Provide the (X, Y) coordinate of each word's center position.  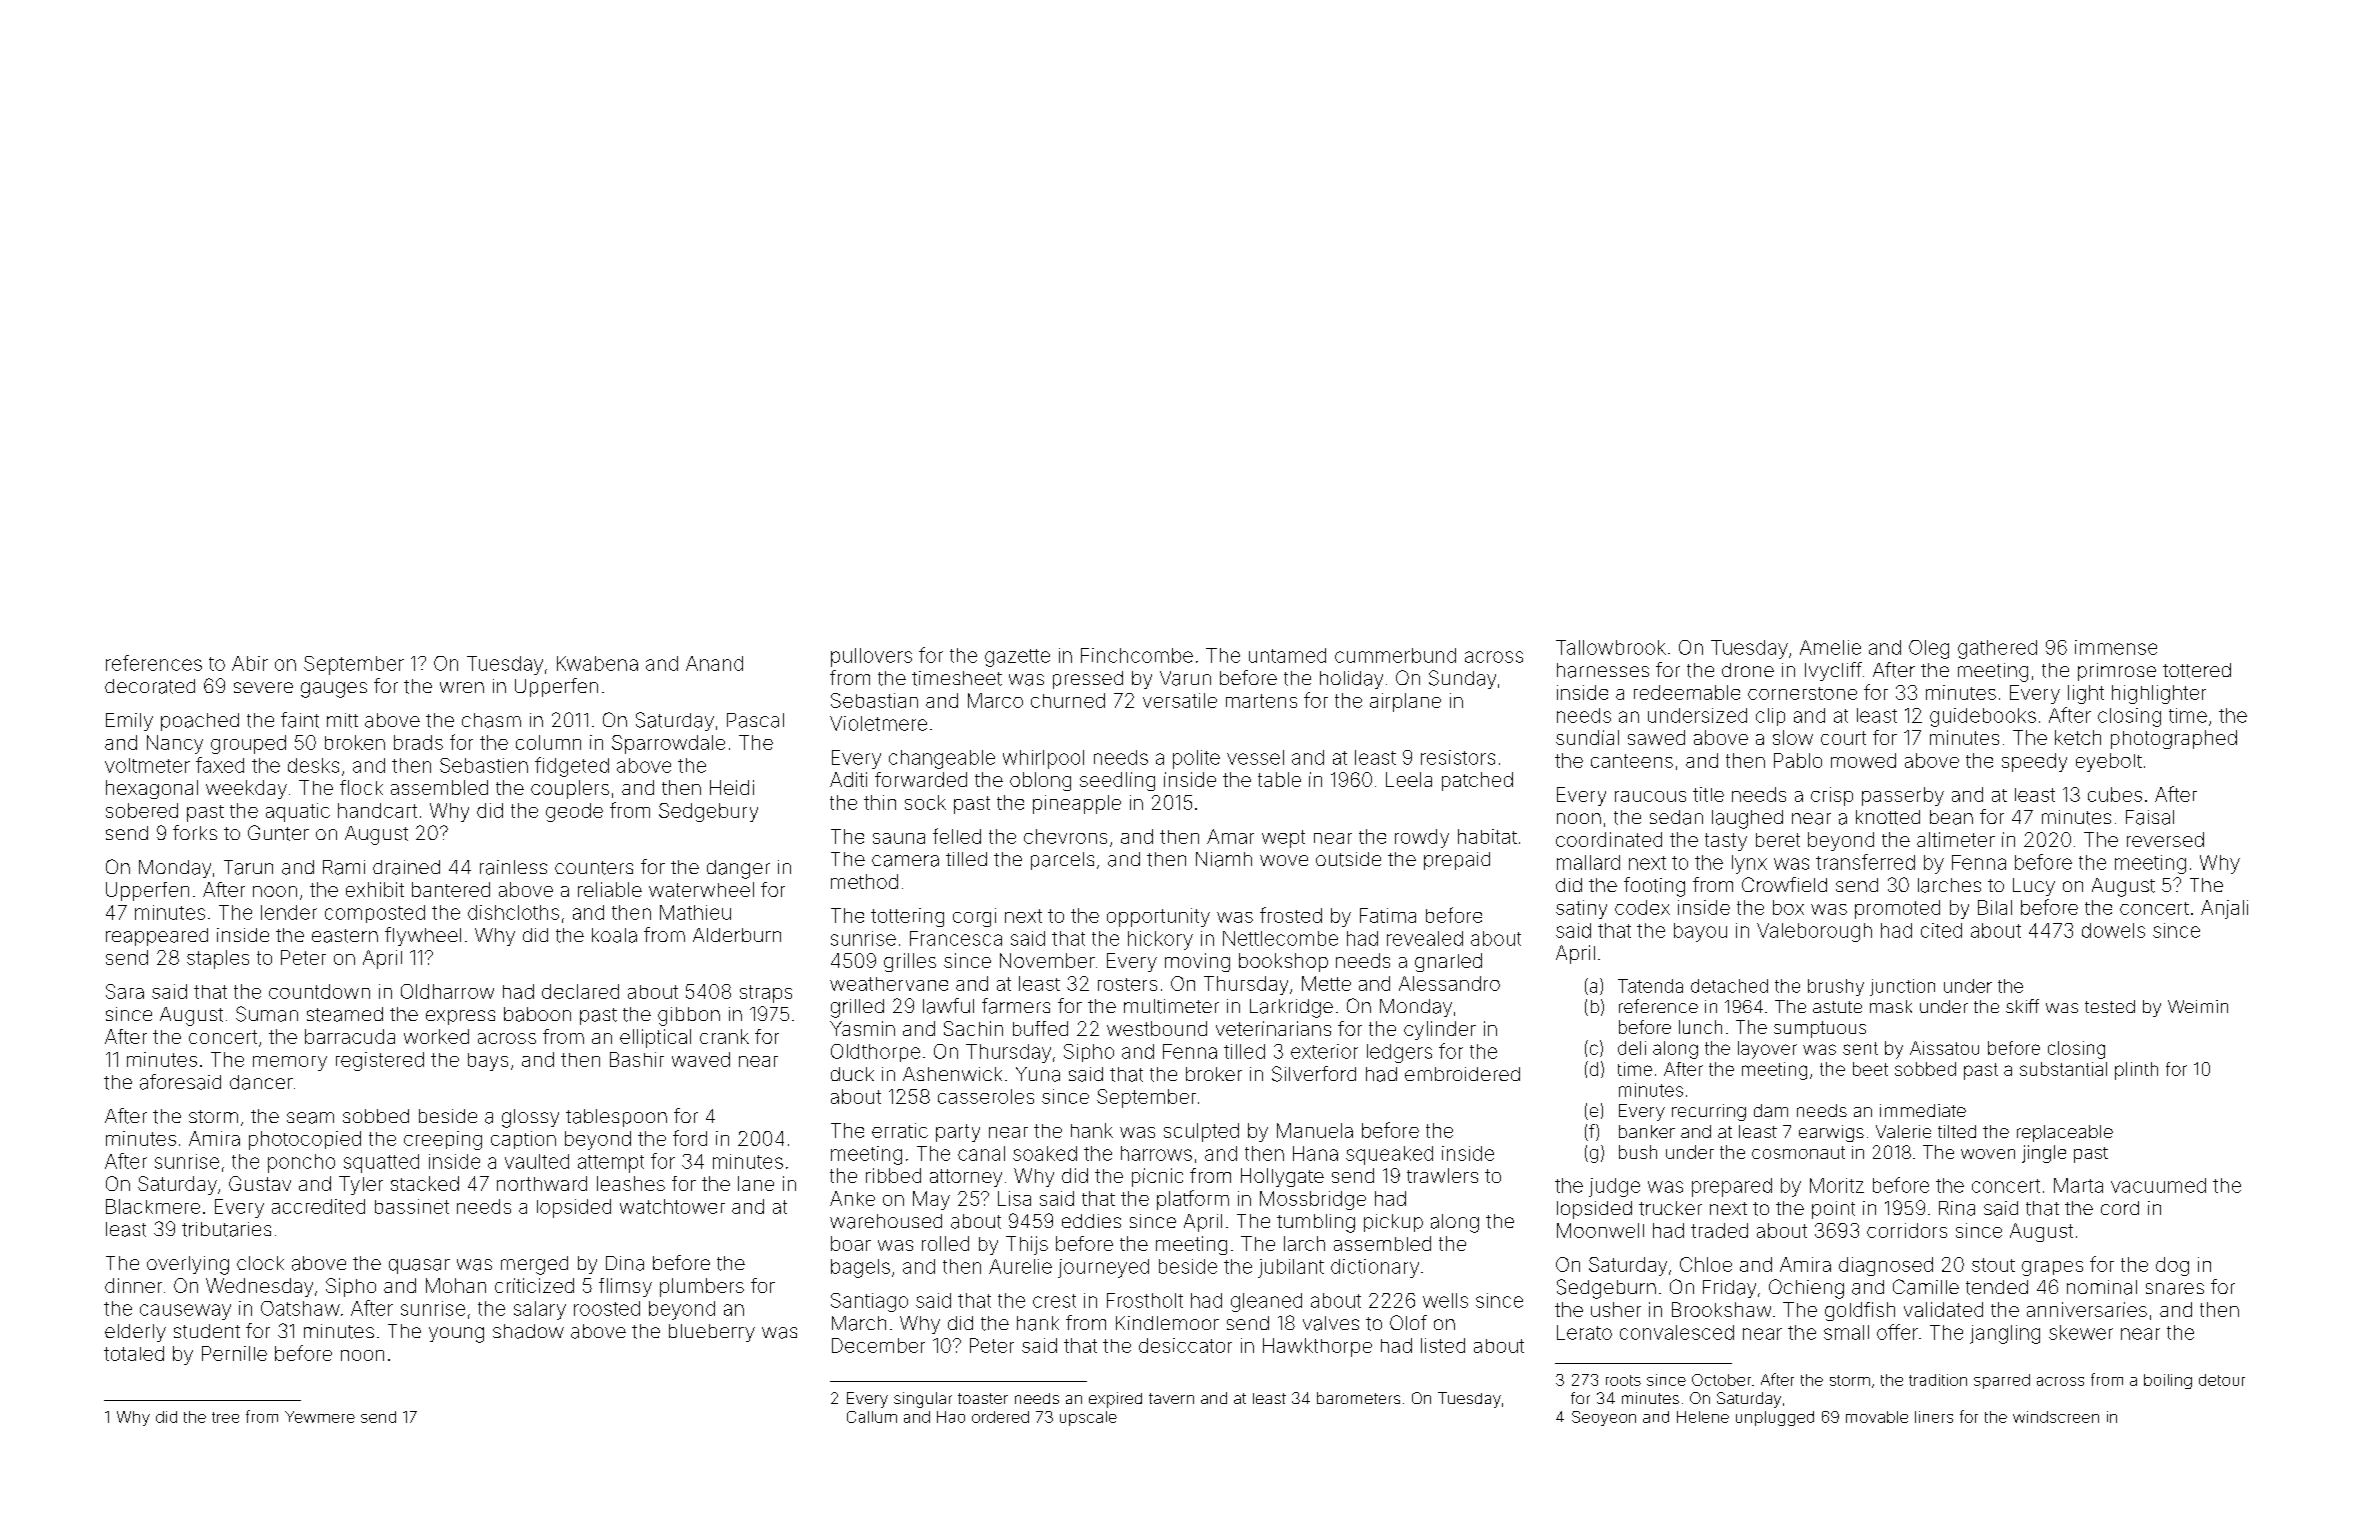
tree (225, 1417)
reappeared (157, 937)
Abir (250, 663)
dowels (2113, 930)
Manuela (1315, 1130)
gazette (1017, 658)
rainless (513, 867)
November (1047, 960)
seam (310, 1118)
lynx (1749, 864)
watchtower (672, 1206)
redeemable (1687, 692)
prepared (1732, 1187)
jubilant (1291, 1268)
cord (2120, 1208)
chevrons (1065, 836)
